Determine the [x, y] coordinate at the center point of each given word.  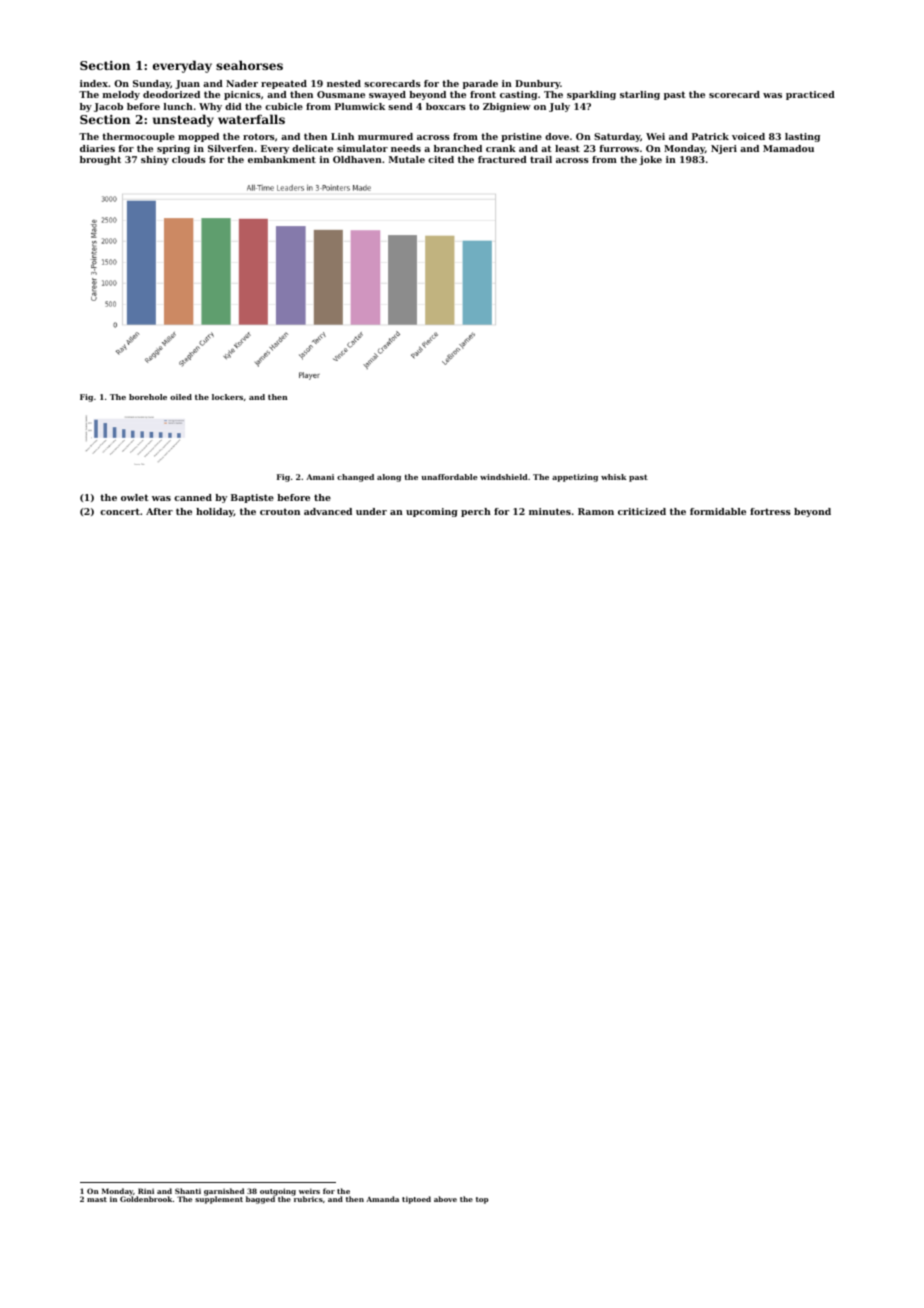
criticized [642, 511]
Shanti [188, 1191]
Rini [146, 1191]
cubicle [284, 106]
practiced [810, 95]
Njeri [724, 149]
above [445, 1199]
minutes [550, 511]
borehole [148, 397]
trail [541, 159]
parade [480, 84]
